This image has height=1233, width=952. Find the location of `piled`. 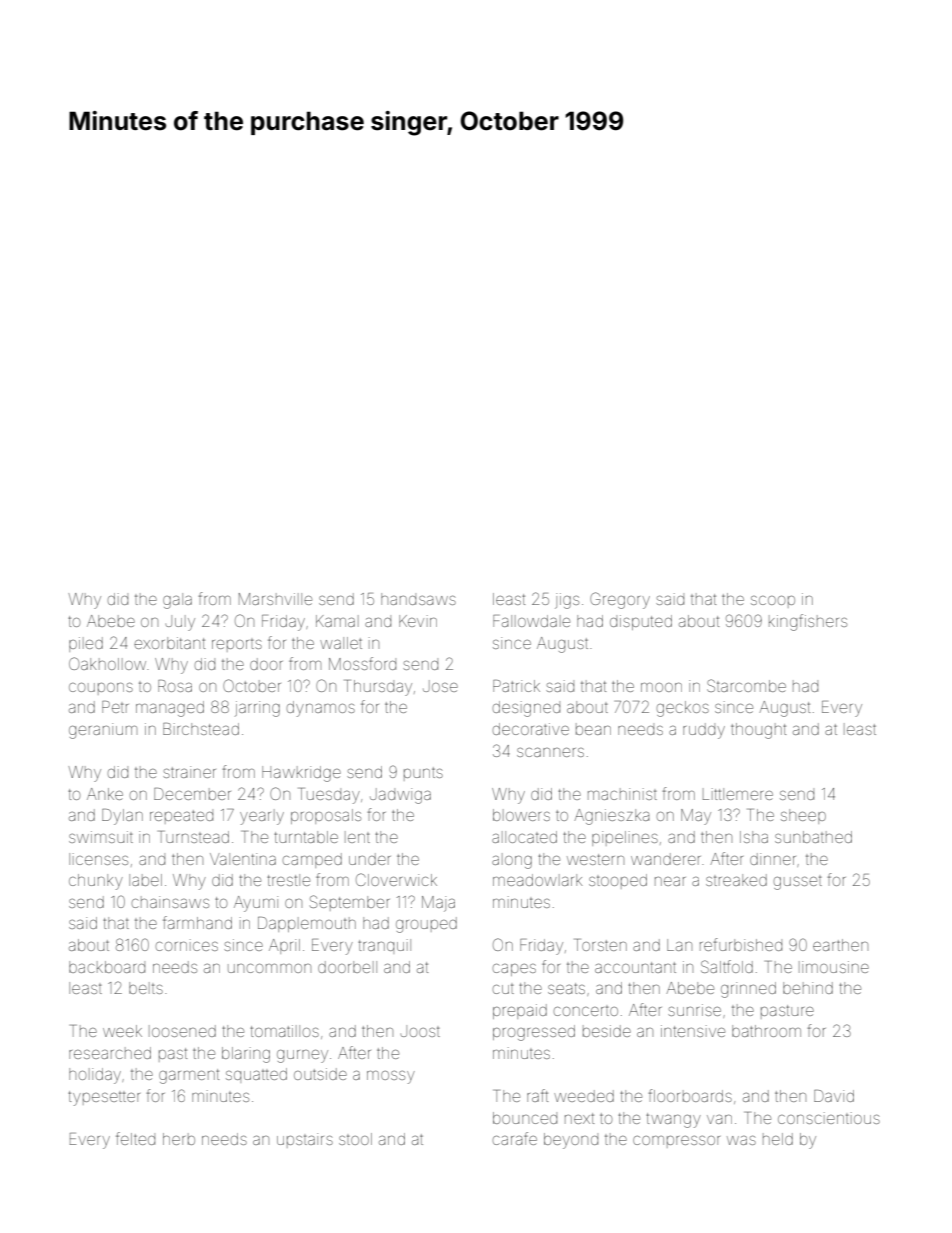

piled is located at coordinates (86, 644).
